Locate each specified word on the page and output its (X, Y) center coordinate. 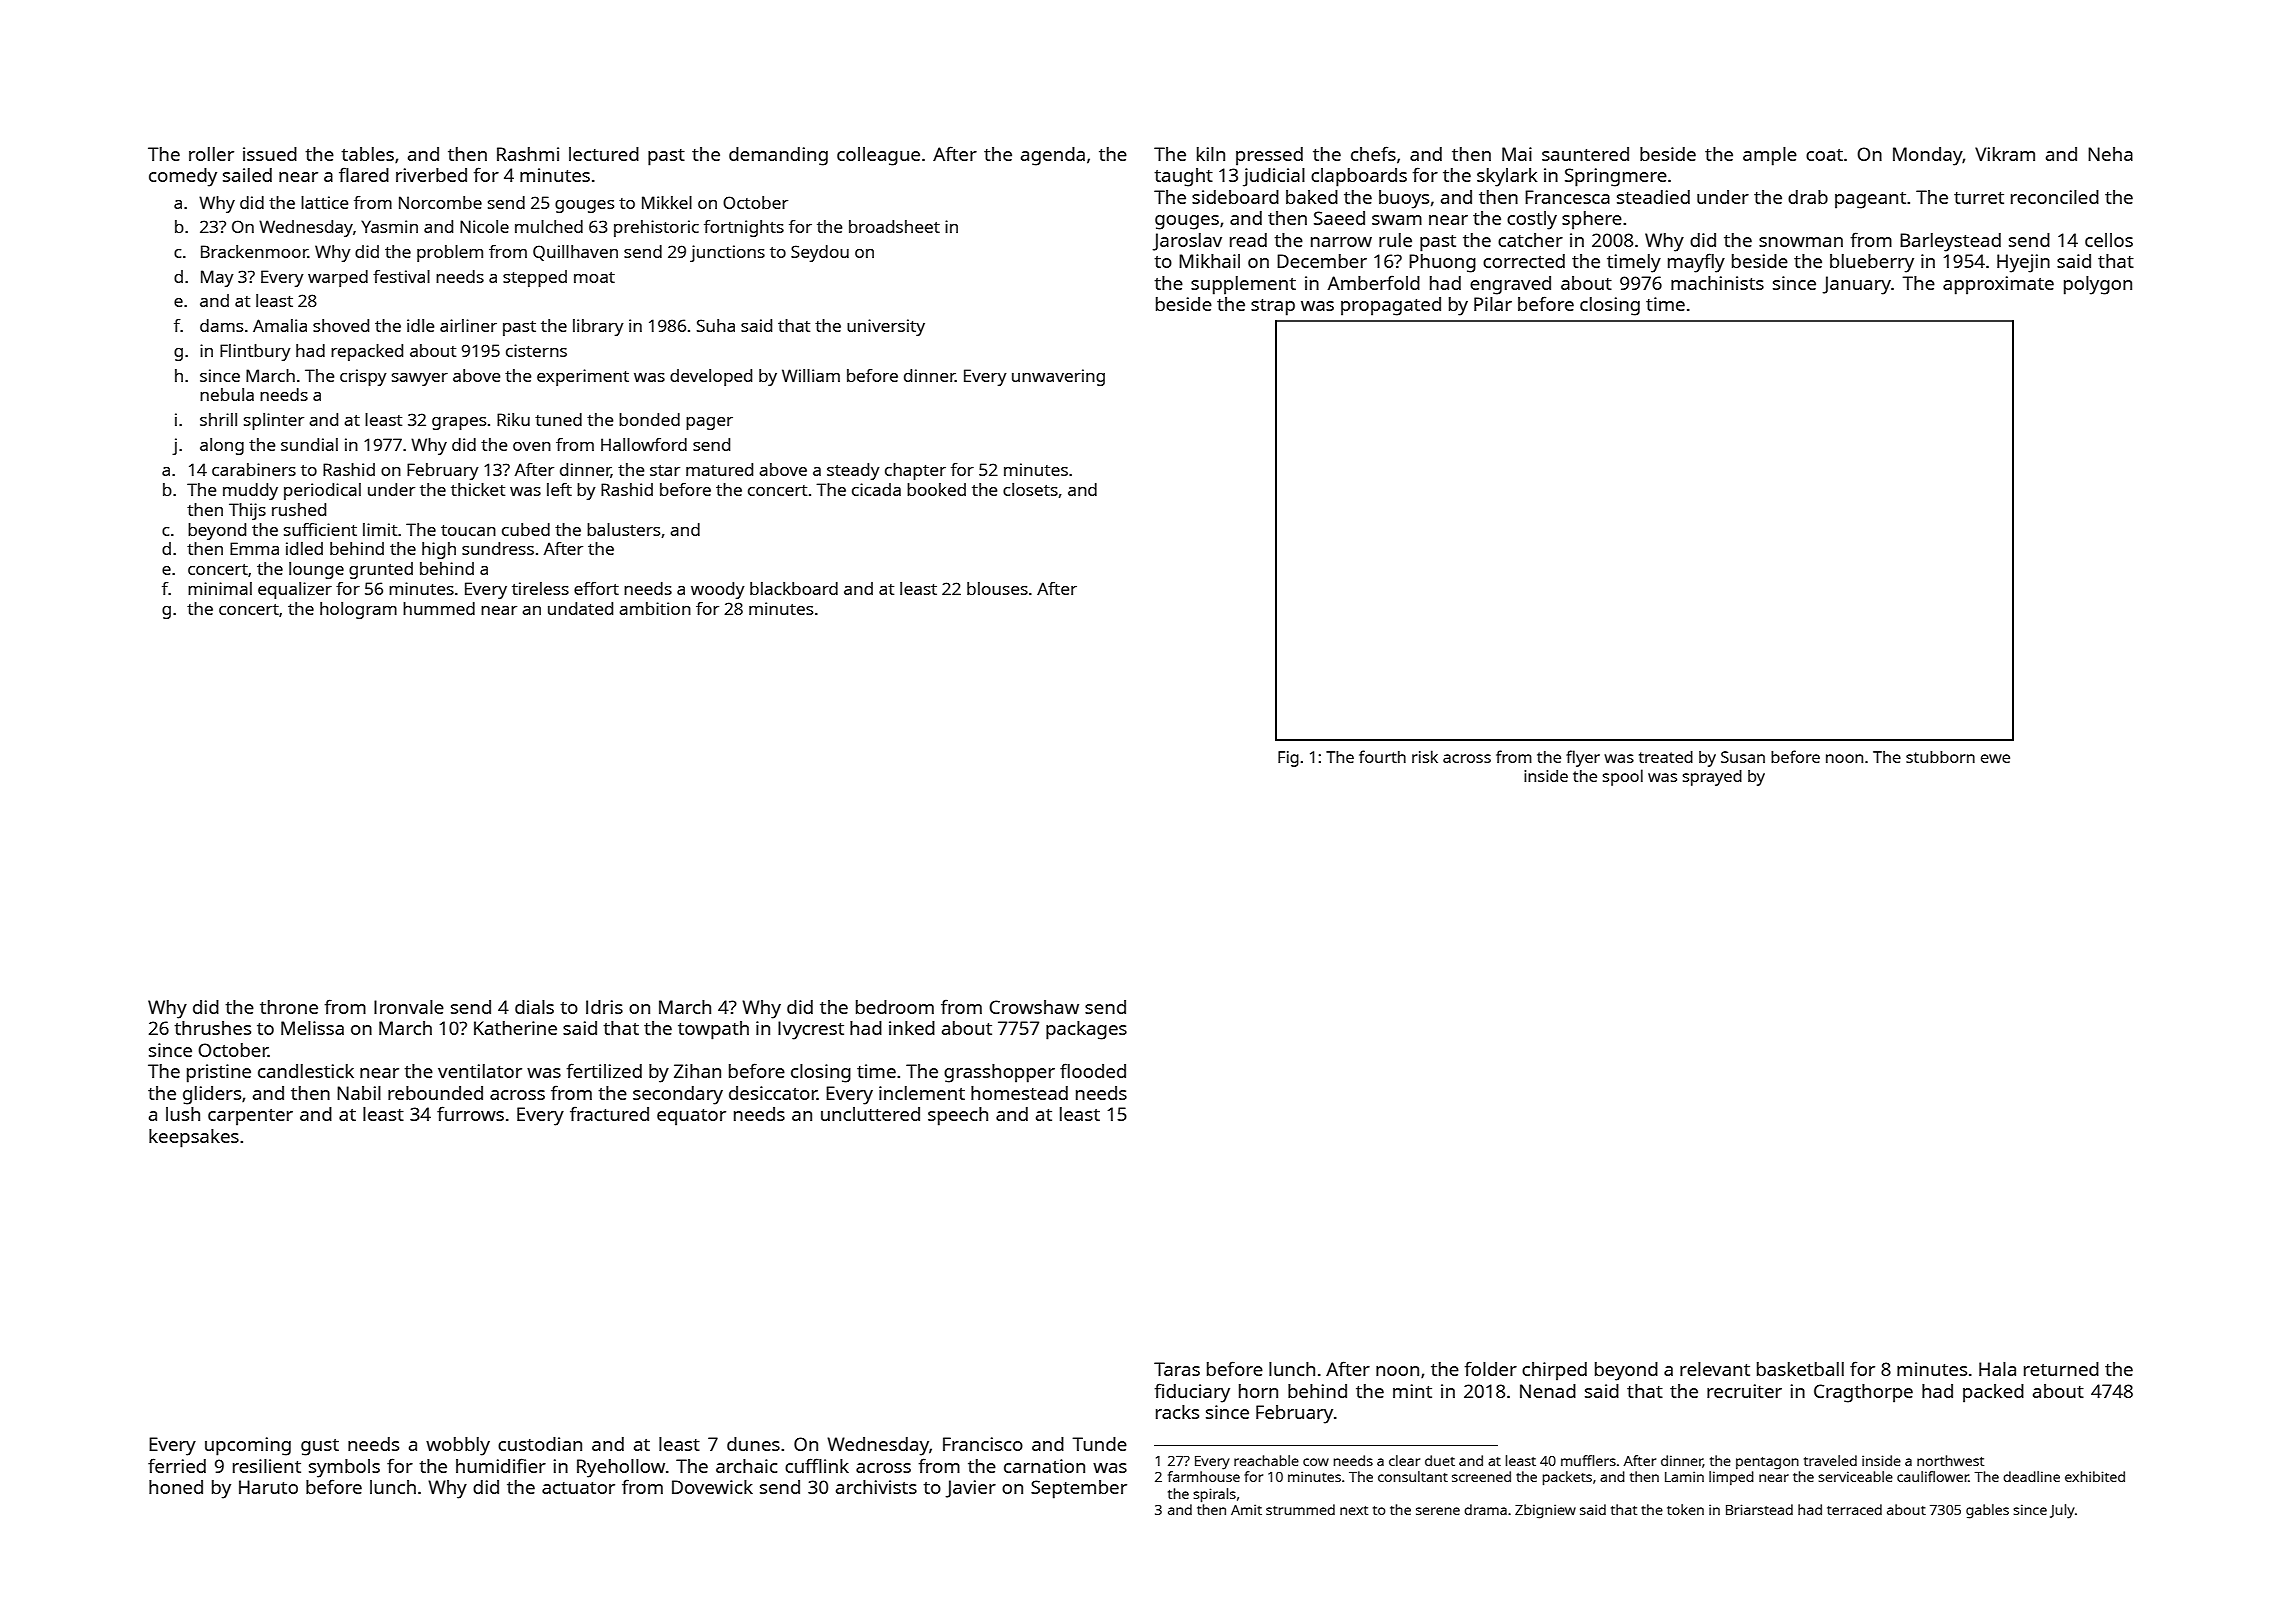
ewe (1995, 758)
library (598, 327)
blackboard (794, 588)
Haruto (268, 1487)
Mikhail (1209, 261)
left (559, 489)
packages (1086, 1030)
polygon (2098, 285)
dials (534, 1007)
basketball (1800, 1369)
